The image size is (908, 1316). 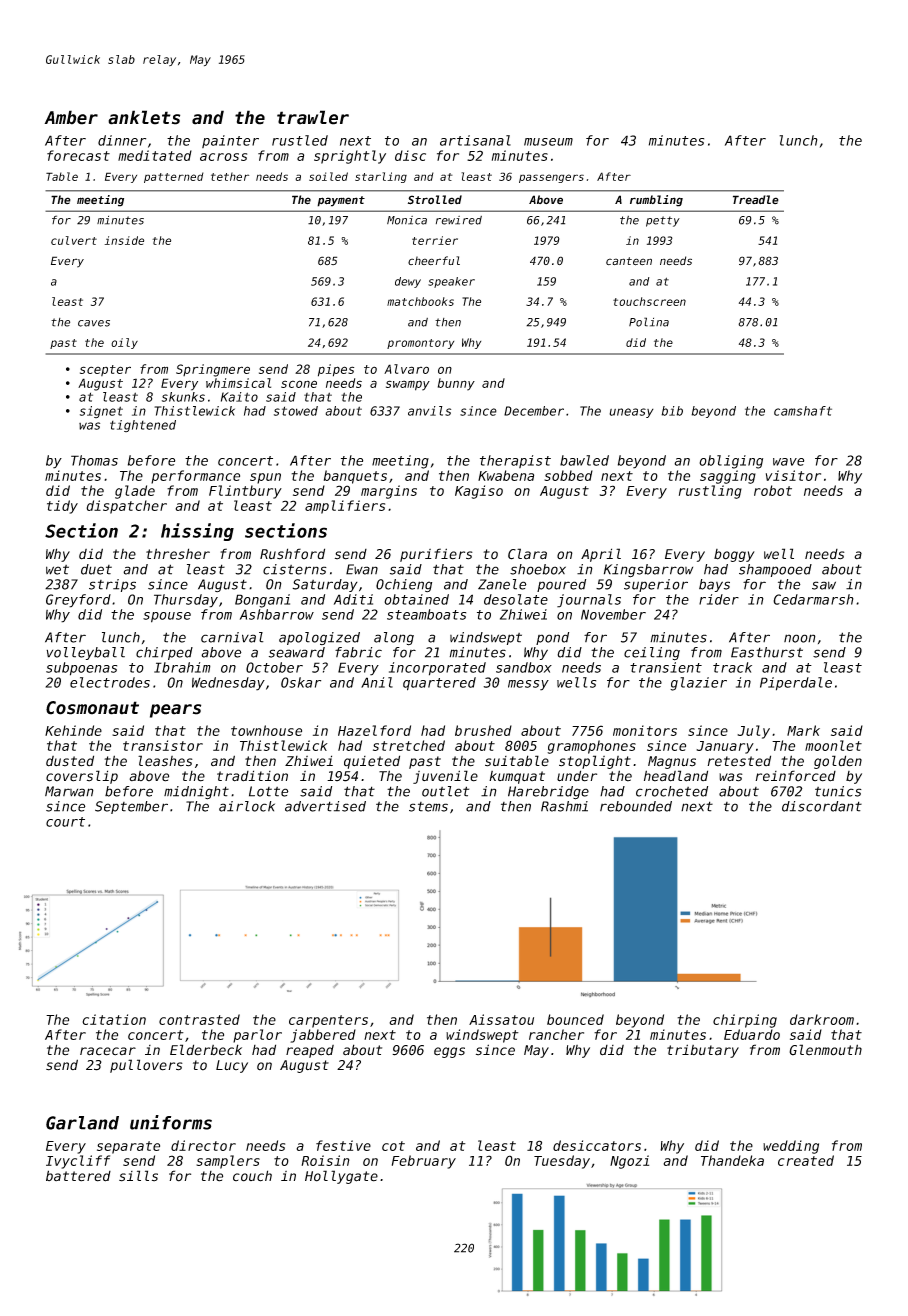 I want to click on rustling, so click(x=710, y=492).
